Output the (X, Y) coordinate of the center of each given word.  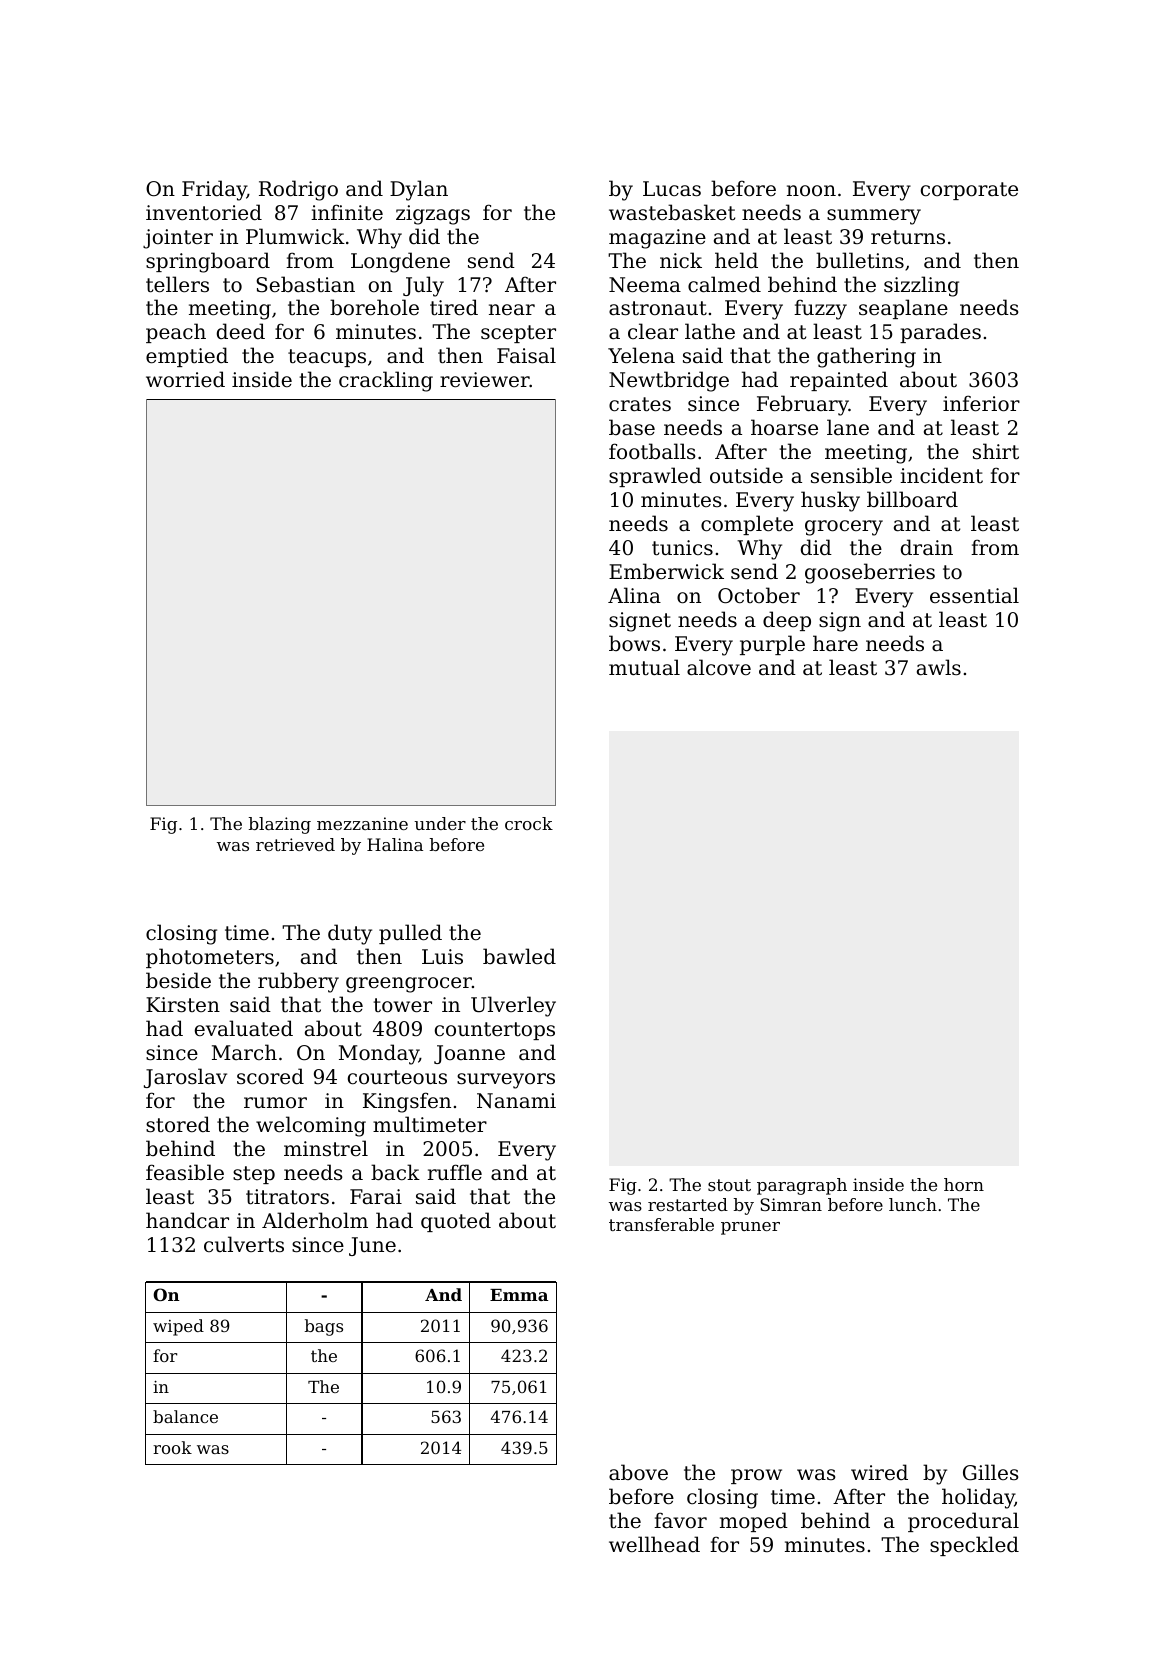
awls (939, 667)
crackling (386, 381)
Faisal (526, 355)
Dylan (419, 190)
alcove (719, 667)
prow (756, 1476)
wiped (178, 1327)
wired (879, 1472)
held (736, 260)
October (759, 595)
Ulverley (513, 1006)
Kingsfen (407, 1102)
